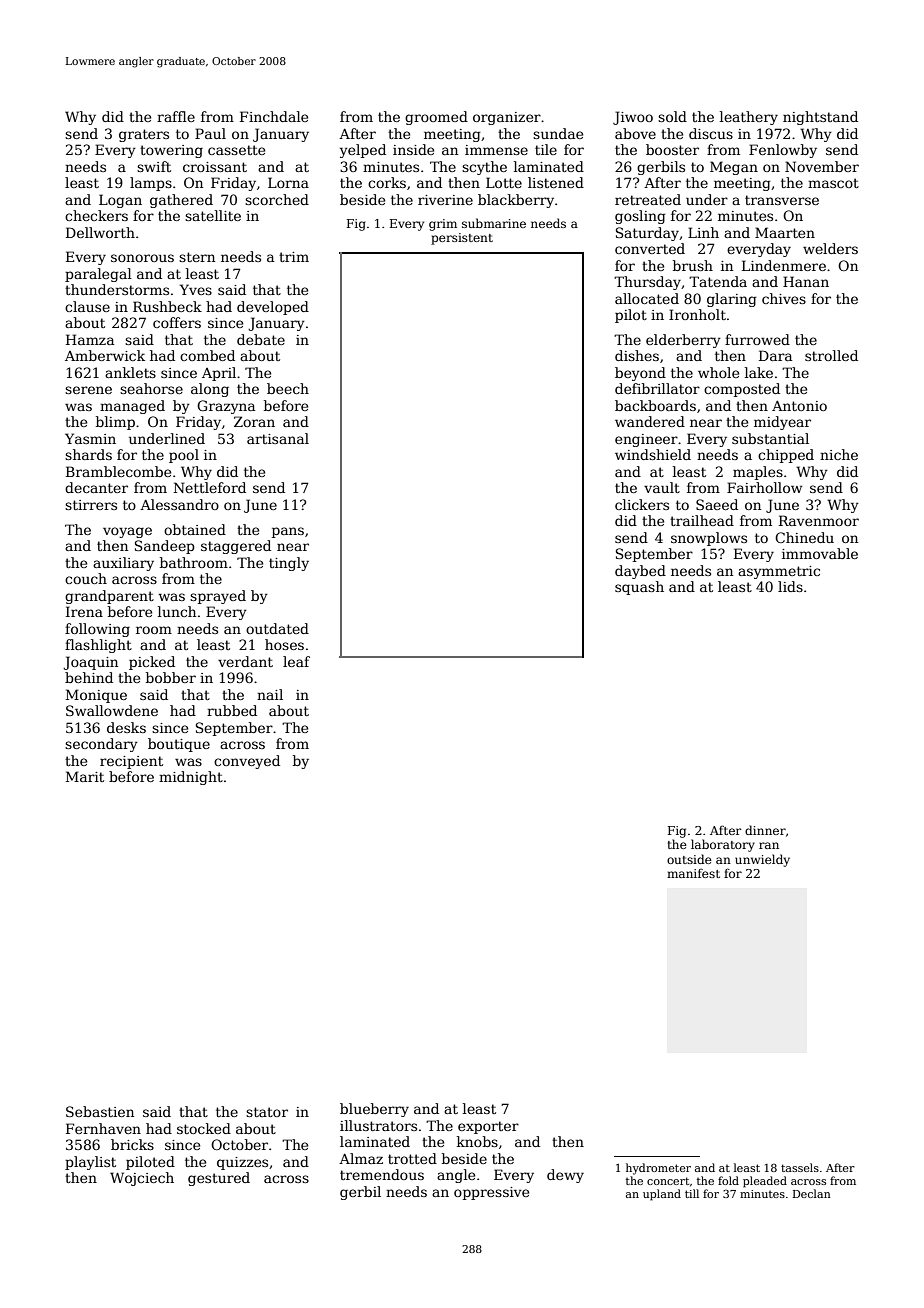 The height and width of the screenshot is (1308, 924). I want to click on beech, so click(288, 388).
